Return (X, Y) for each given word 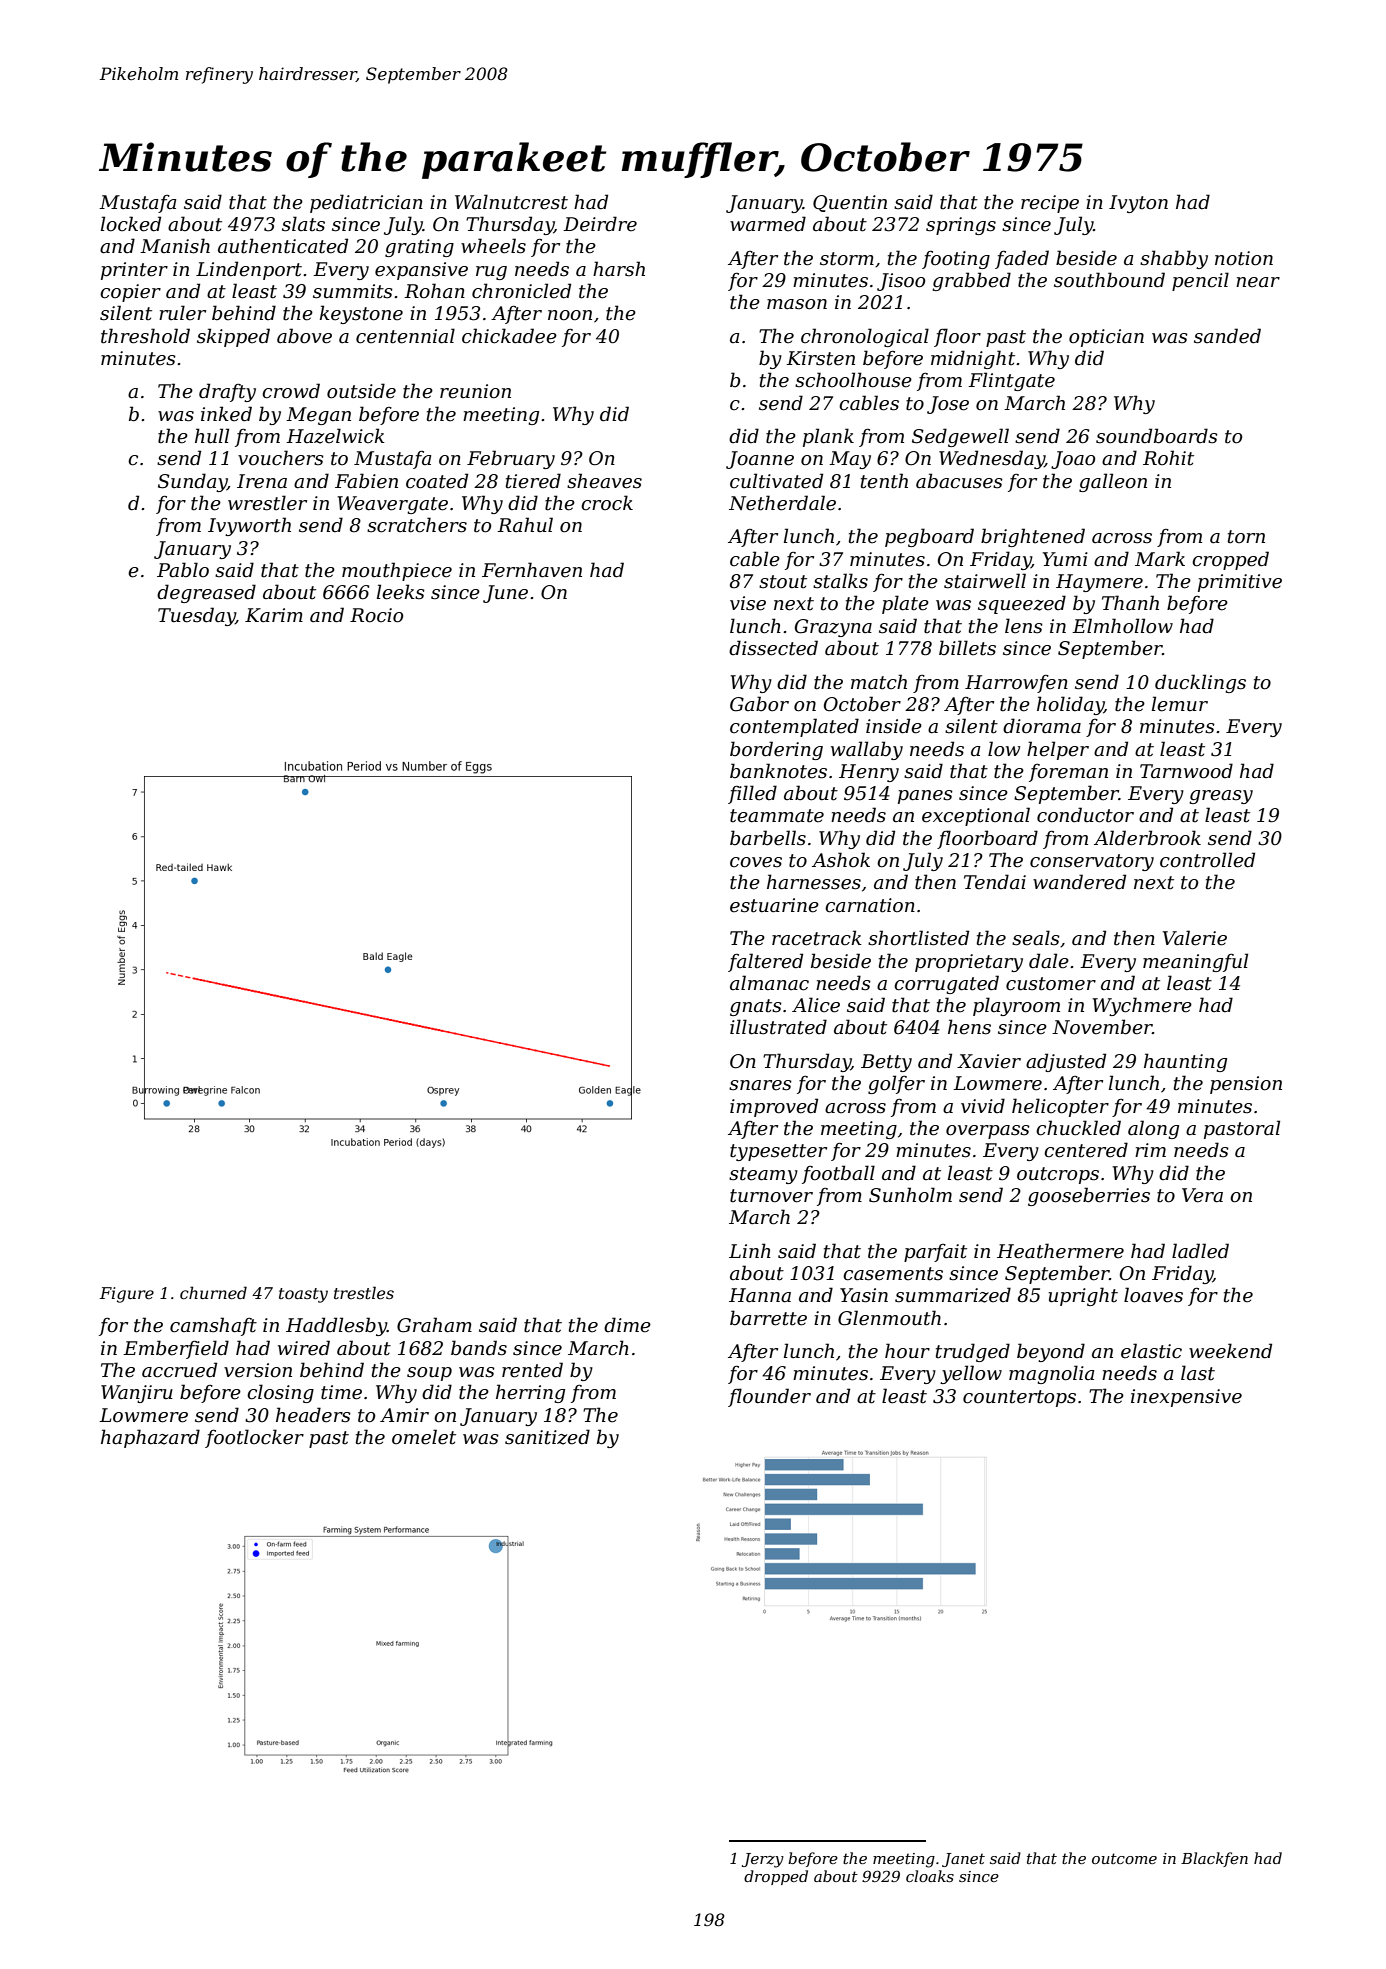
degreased (206, 593)
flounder (769, 1397)
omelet (424, 1437)
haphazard (150, 1438)
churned (213, 1292)
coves (756, 862)
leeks (401, 592)
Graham (434, 1325)
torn (1246, 537)
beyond (1051, 1352)
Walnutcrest (511, 202)
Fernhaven (532, 570)
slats (303, 224)
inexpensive (1186, 1398)
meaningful (1195, 962)
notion (1244, 258)
